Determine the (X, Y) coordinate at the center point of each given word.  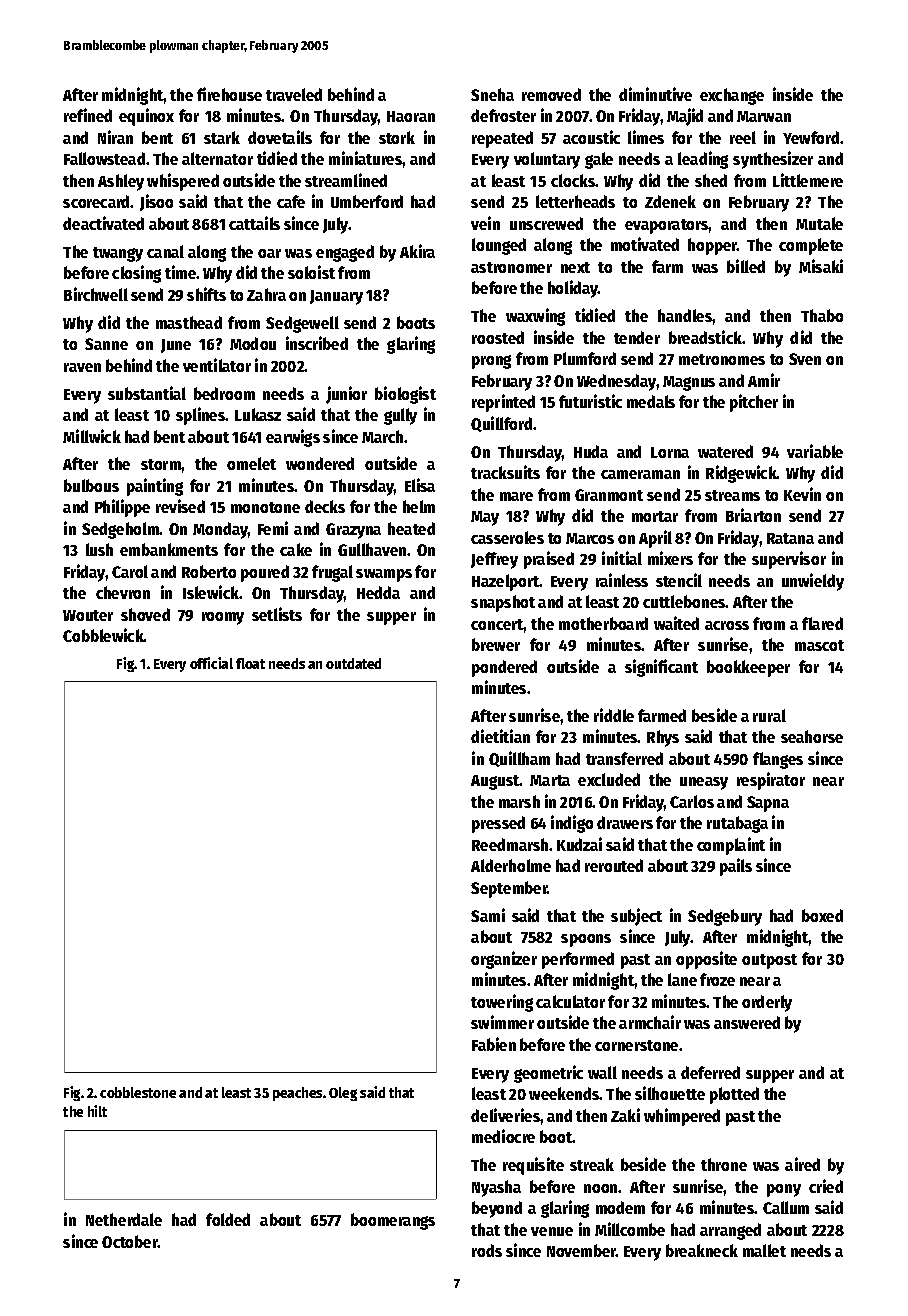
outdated (353, 663)
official (211, 663)
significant (661, 668)
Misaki (821, 266)
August (495, 782)
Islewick (211, 592)
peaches (297, 1094)
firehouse (229, 94)
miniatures (366, 158)
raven (82, 367)
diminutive (655, 94)
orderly (767, 1003)
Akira (417, 251)
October (130, 1241)
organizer (504, 960)
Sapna (768, 804)
